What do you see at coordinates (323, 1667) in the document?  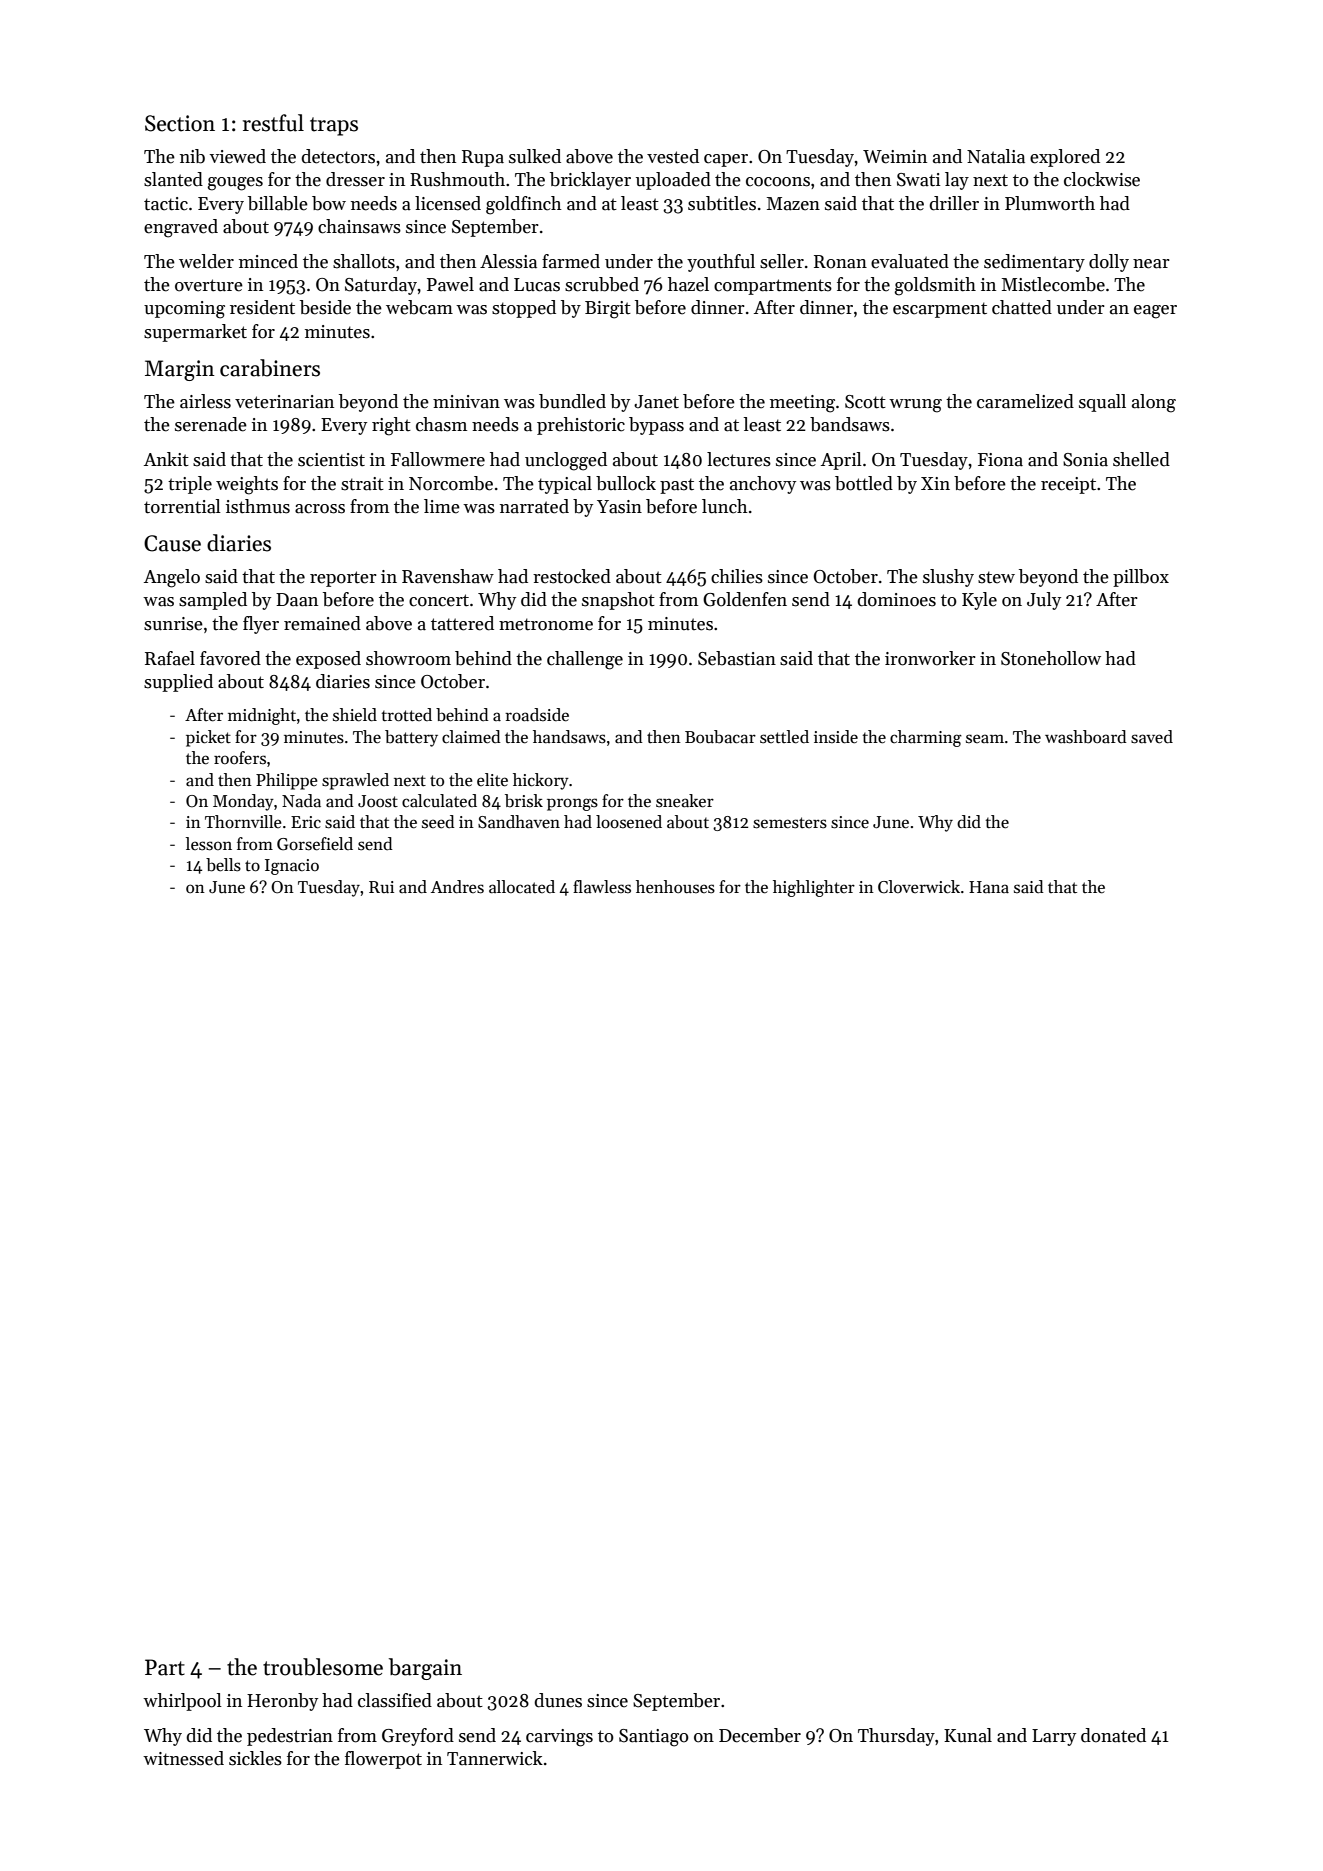 I see `troublesome` at bounding box center [323, 1667].
